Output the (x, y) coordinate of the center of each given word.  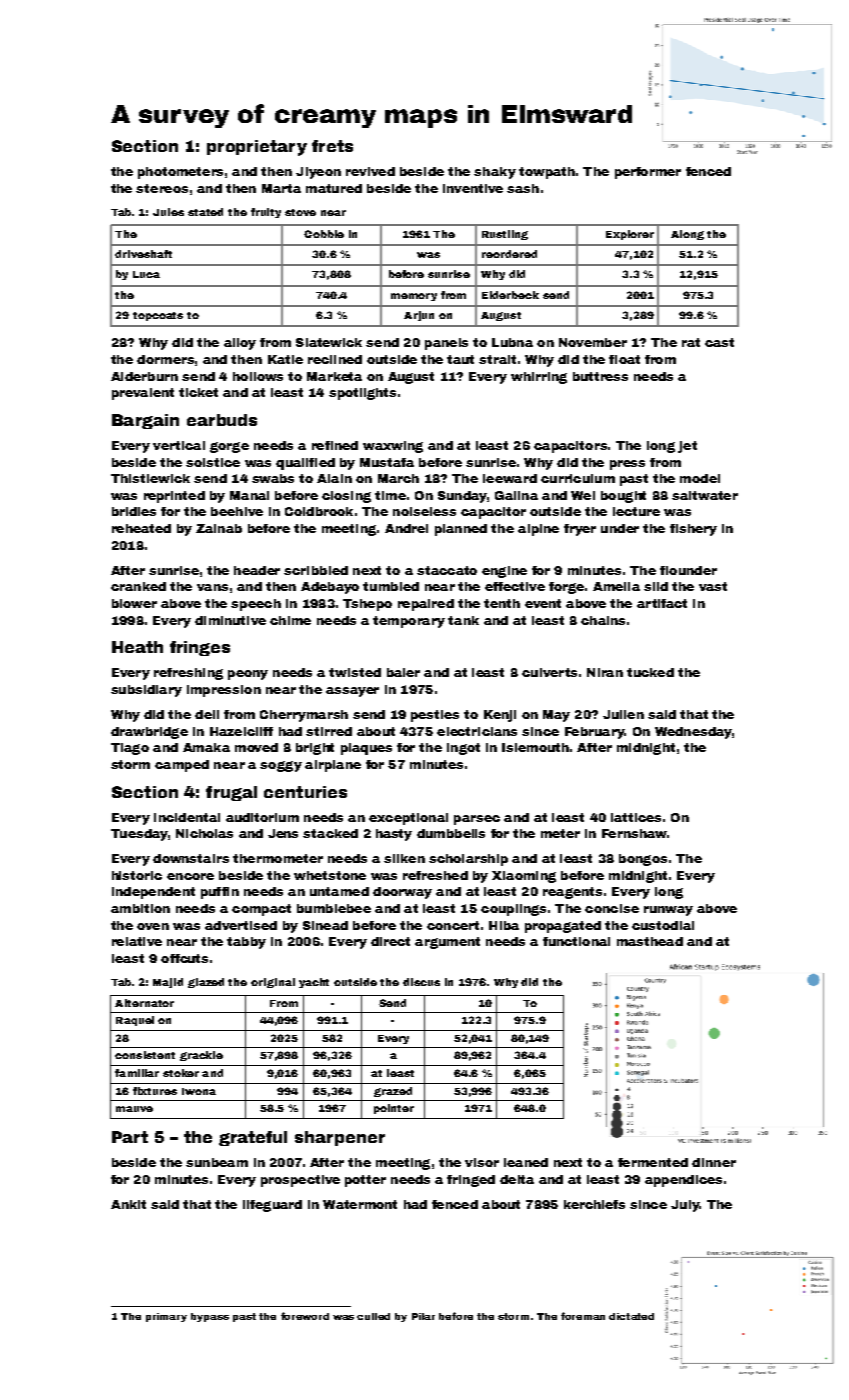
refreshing (188, 674)
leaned (526, 1162)
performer (648, 173)
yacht (314, 983)
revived (370, 171)
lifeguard (272, 1206)
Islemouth (535, 747)
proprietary (257, 148)
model (700, 478)
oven (153, 926)
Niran (605, 672)
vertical (179, 445)
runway (668, 911)
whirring (539, 378)
